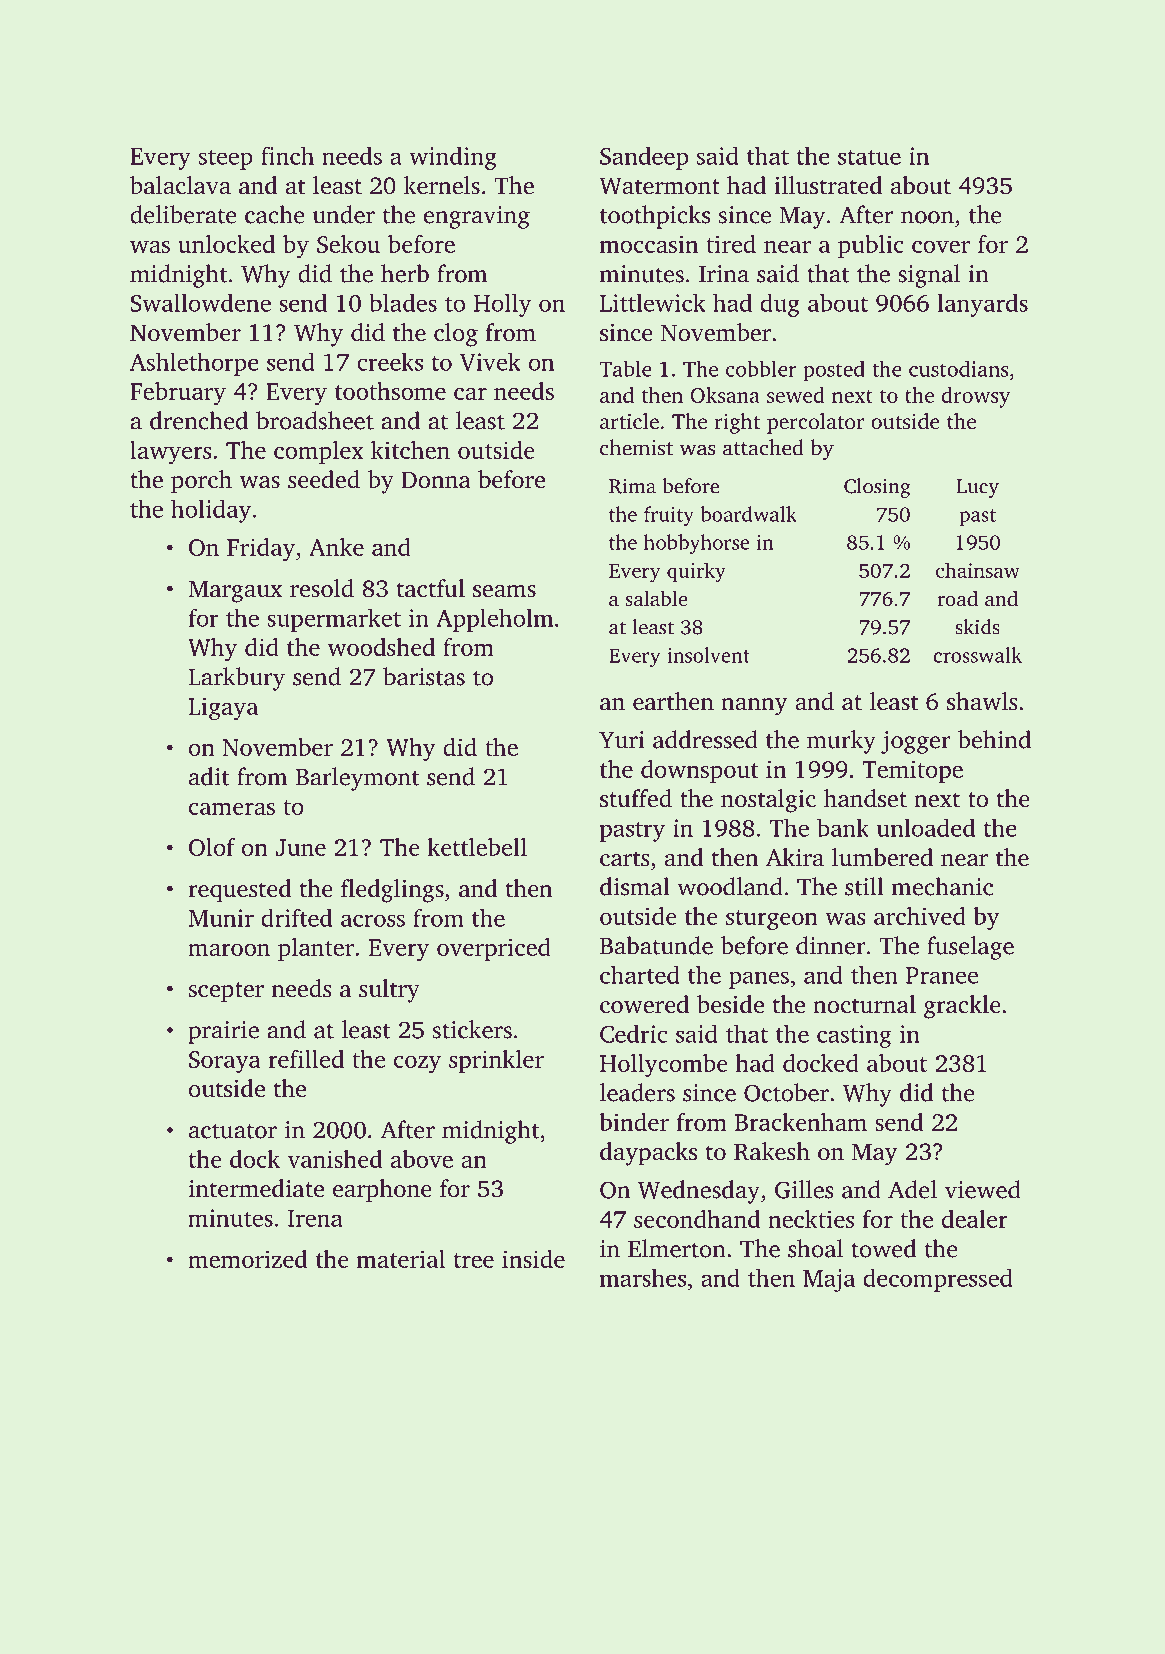  I want to click on Sekou, so click(348, 244).
